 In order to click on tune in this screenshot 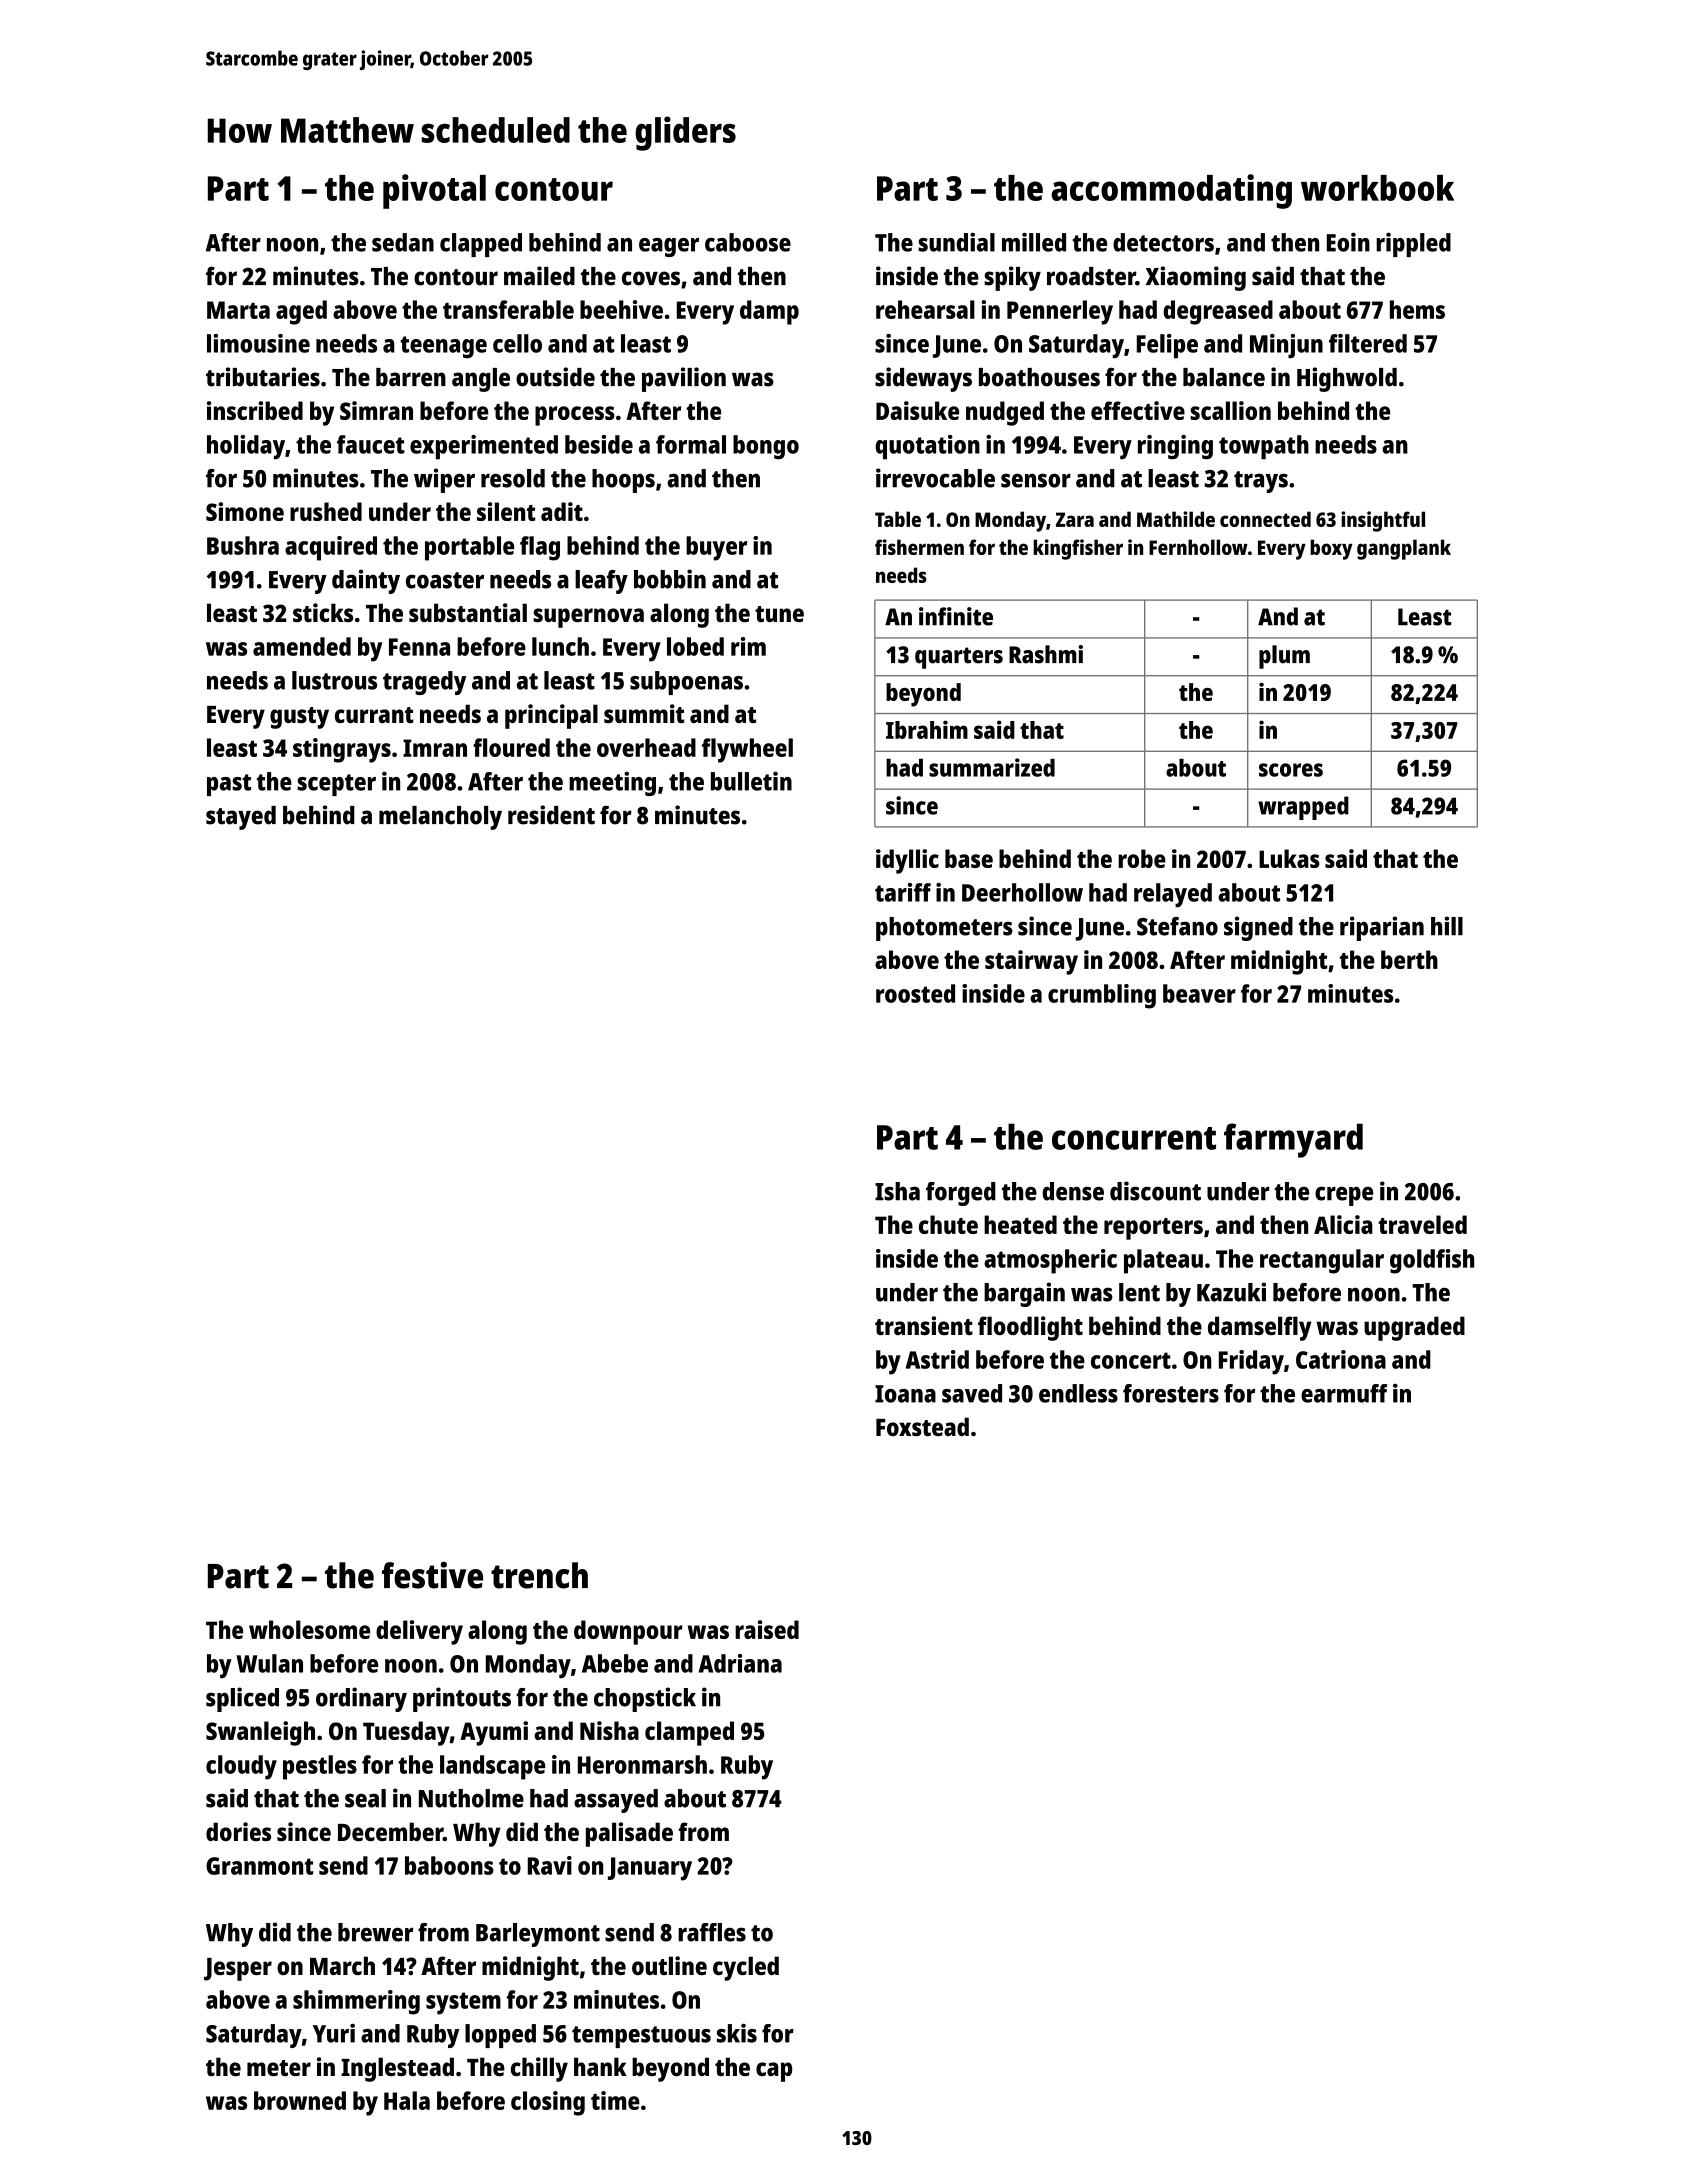, I will do `click(779, 614)`.
